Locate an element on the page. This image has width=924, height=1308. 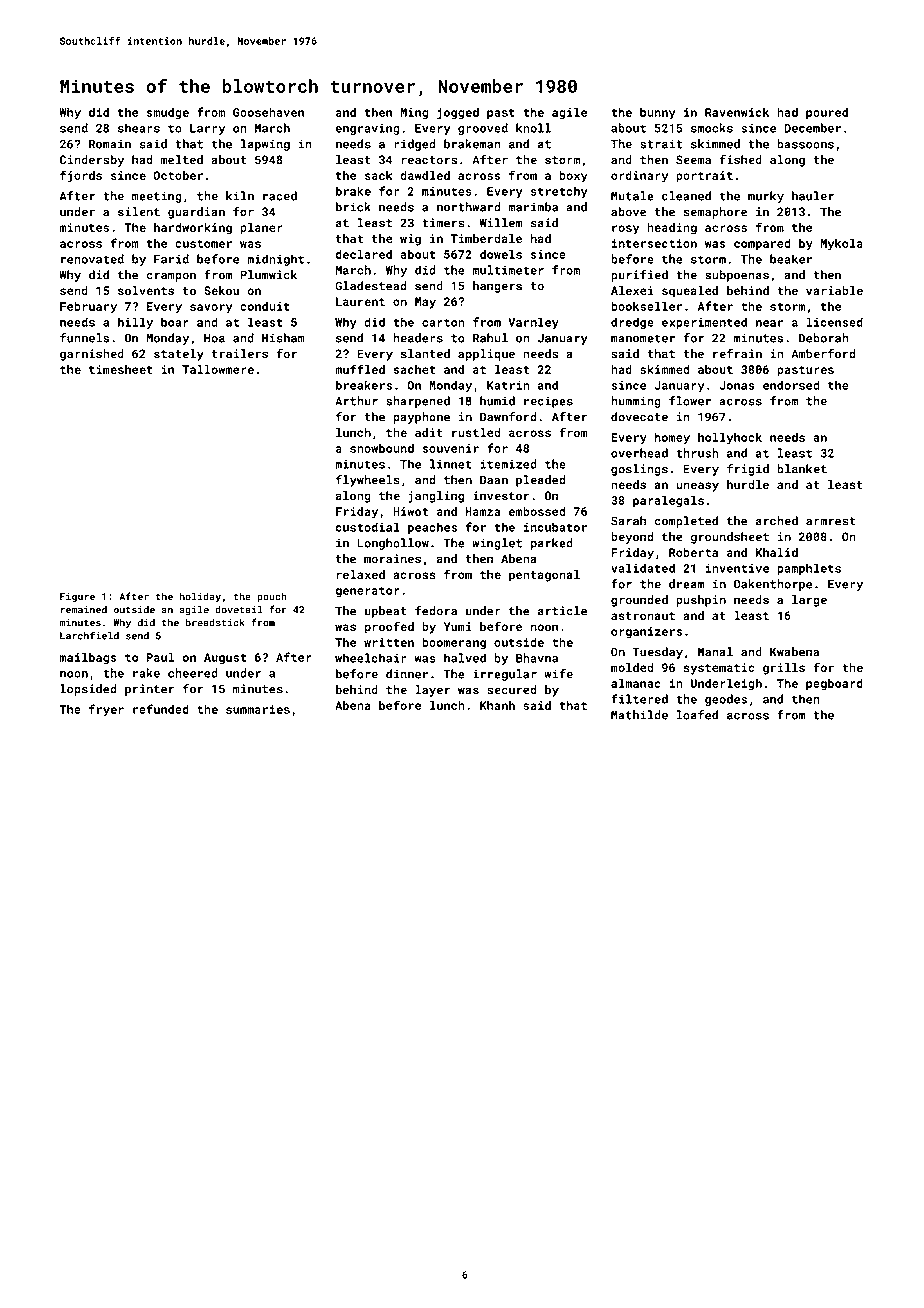
timesheet is located at coordinates (121, 369).
